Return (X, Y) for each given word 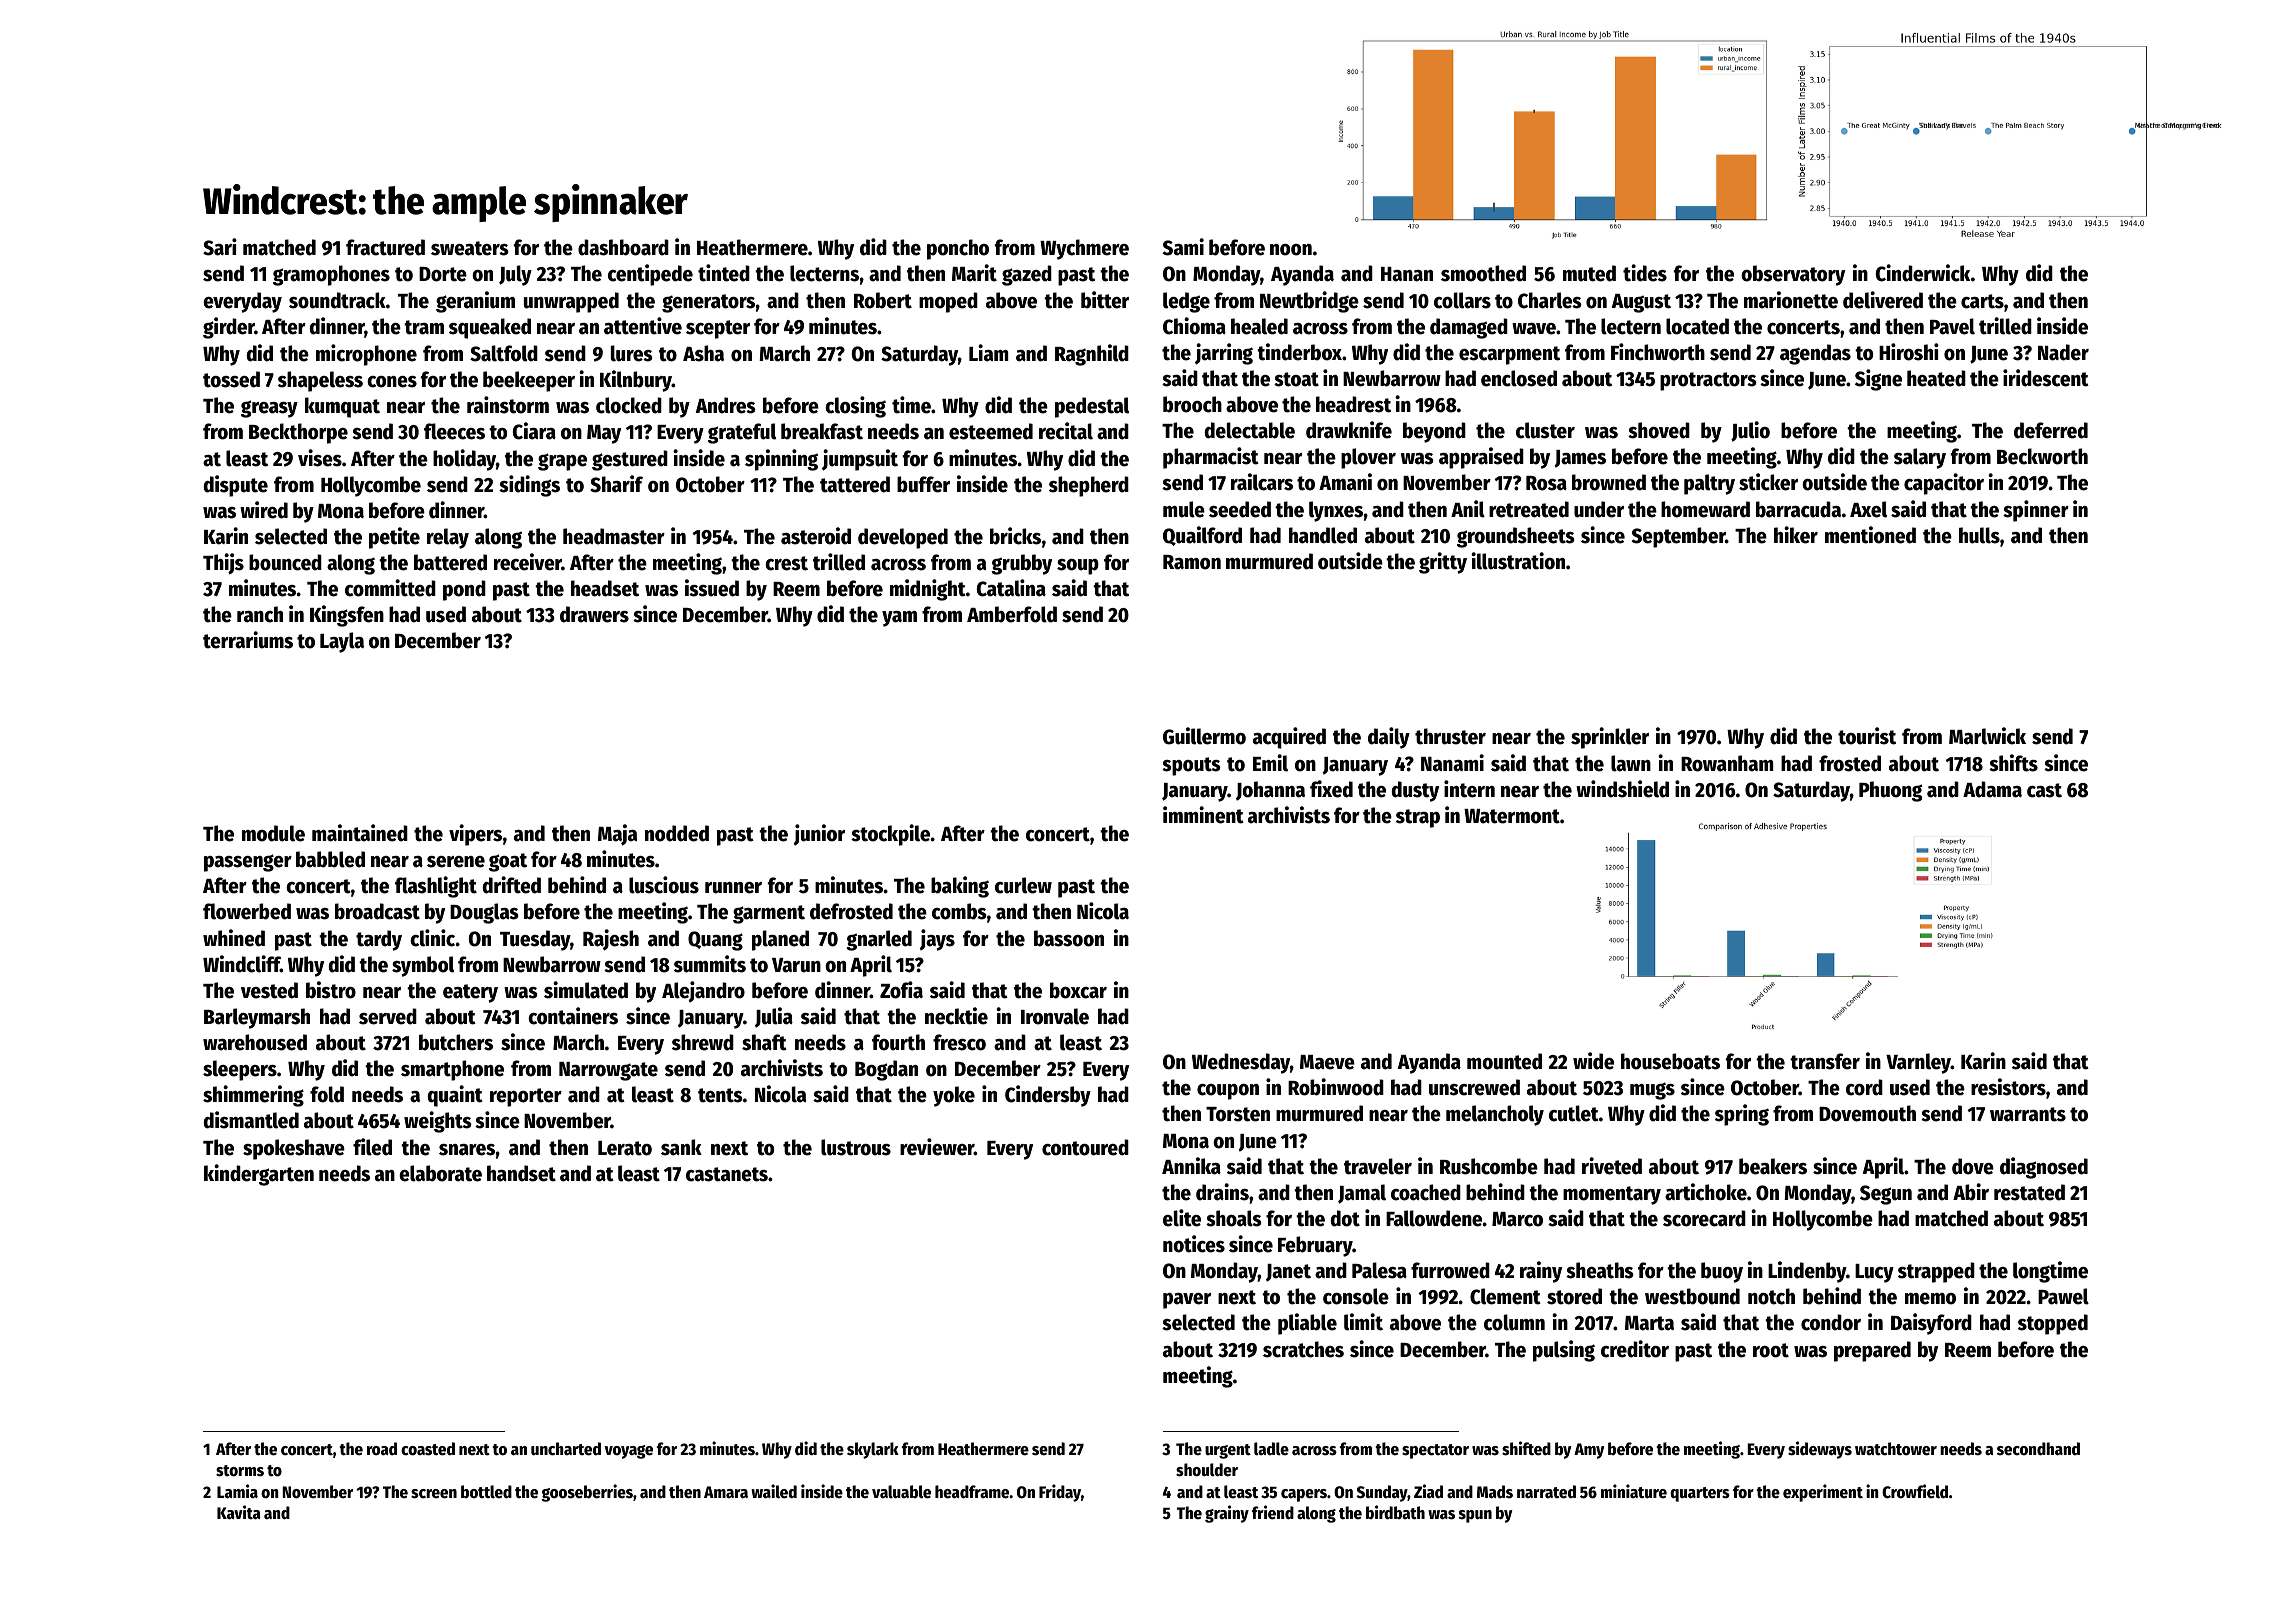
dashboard (623, 247)
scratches (1303, 1349)
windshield (1622, 789)
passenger (248, 863)
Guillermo (1204, 736)
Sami (1183, 247)
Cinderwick (1923, 273)
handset (521, 1173)
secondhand (2038, 1449)
